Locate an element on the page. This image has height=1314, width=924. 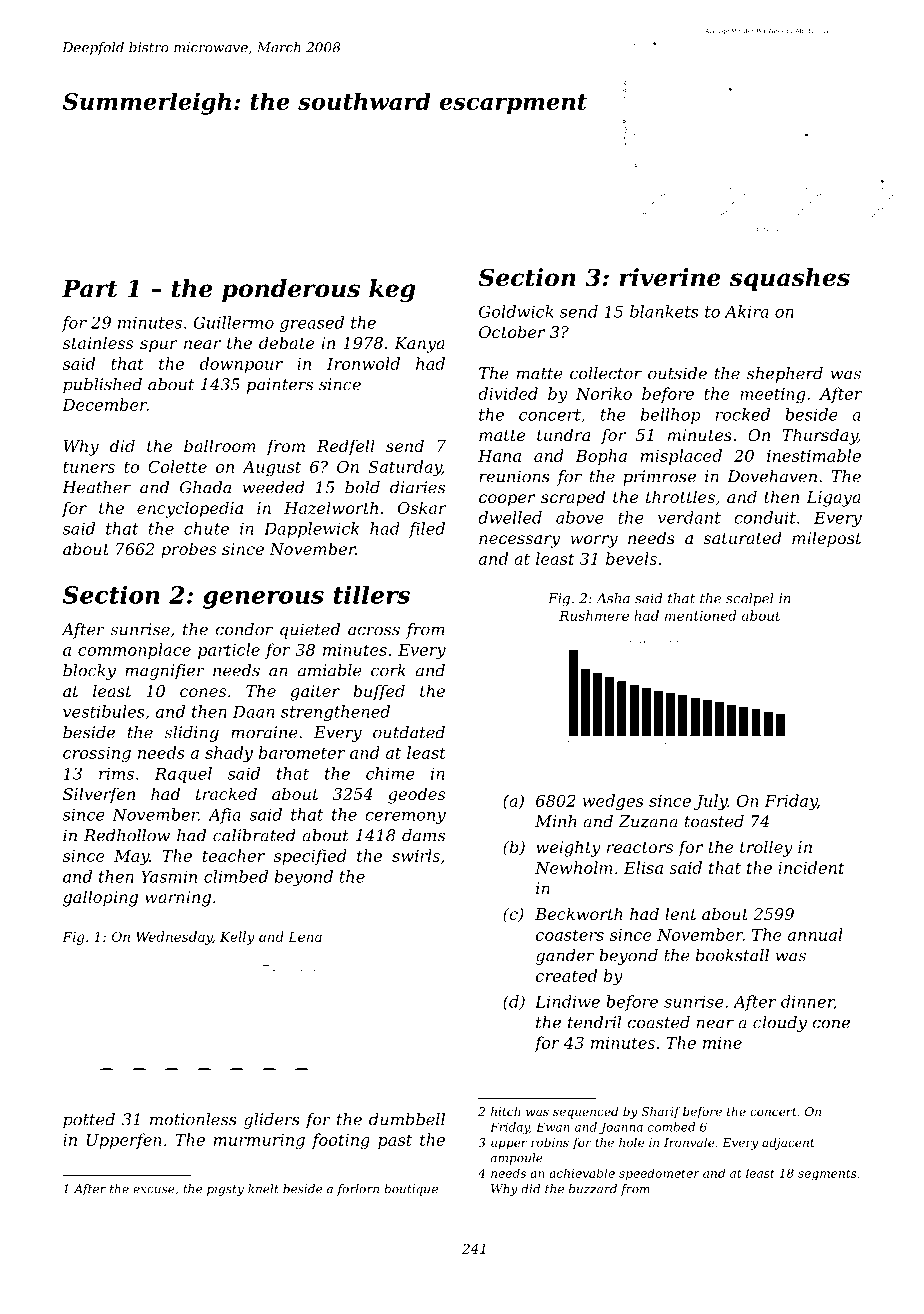
riverine is located at coordinates (670, 277).
